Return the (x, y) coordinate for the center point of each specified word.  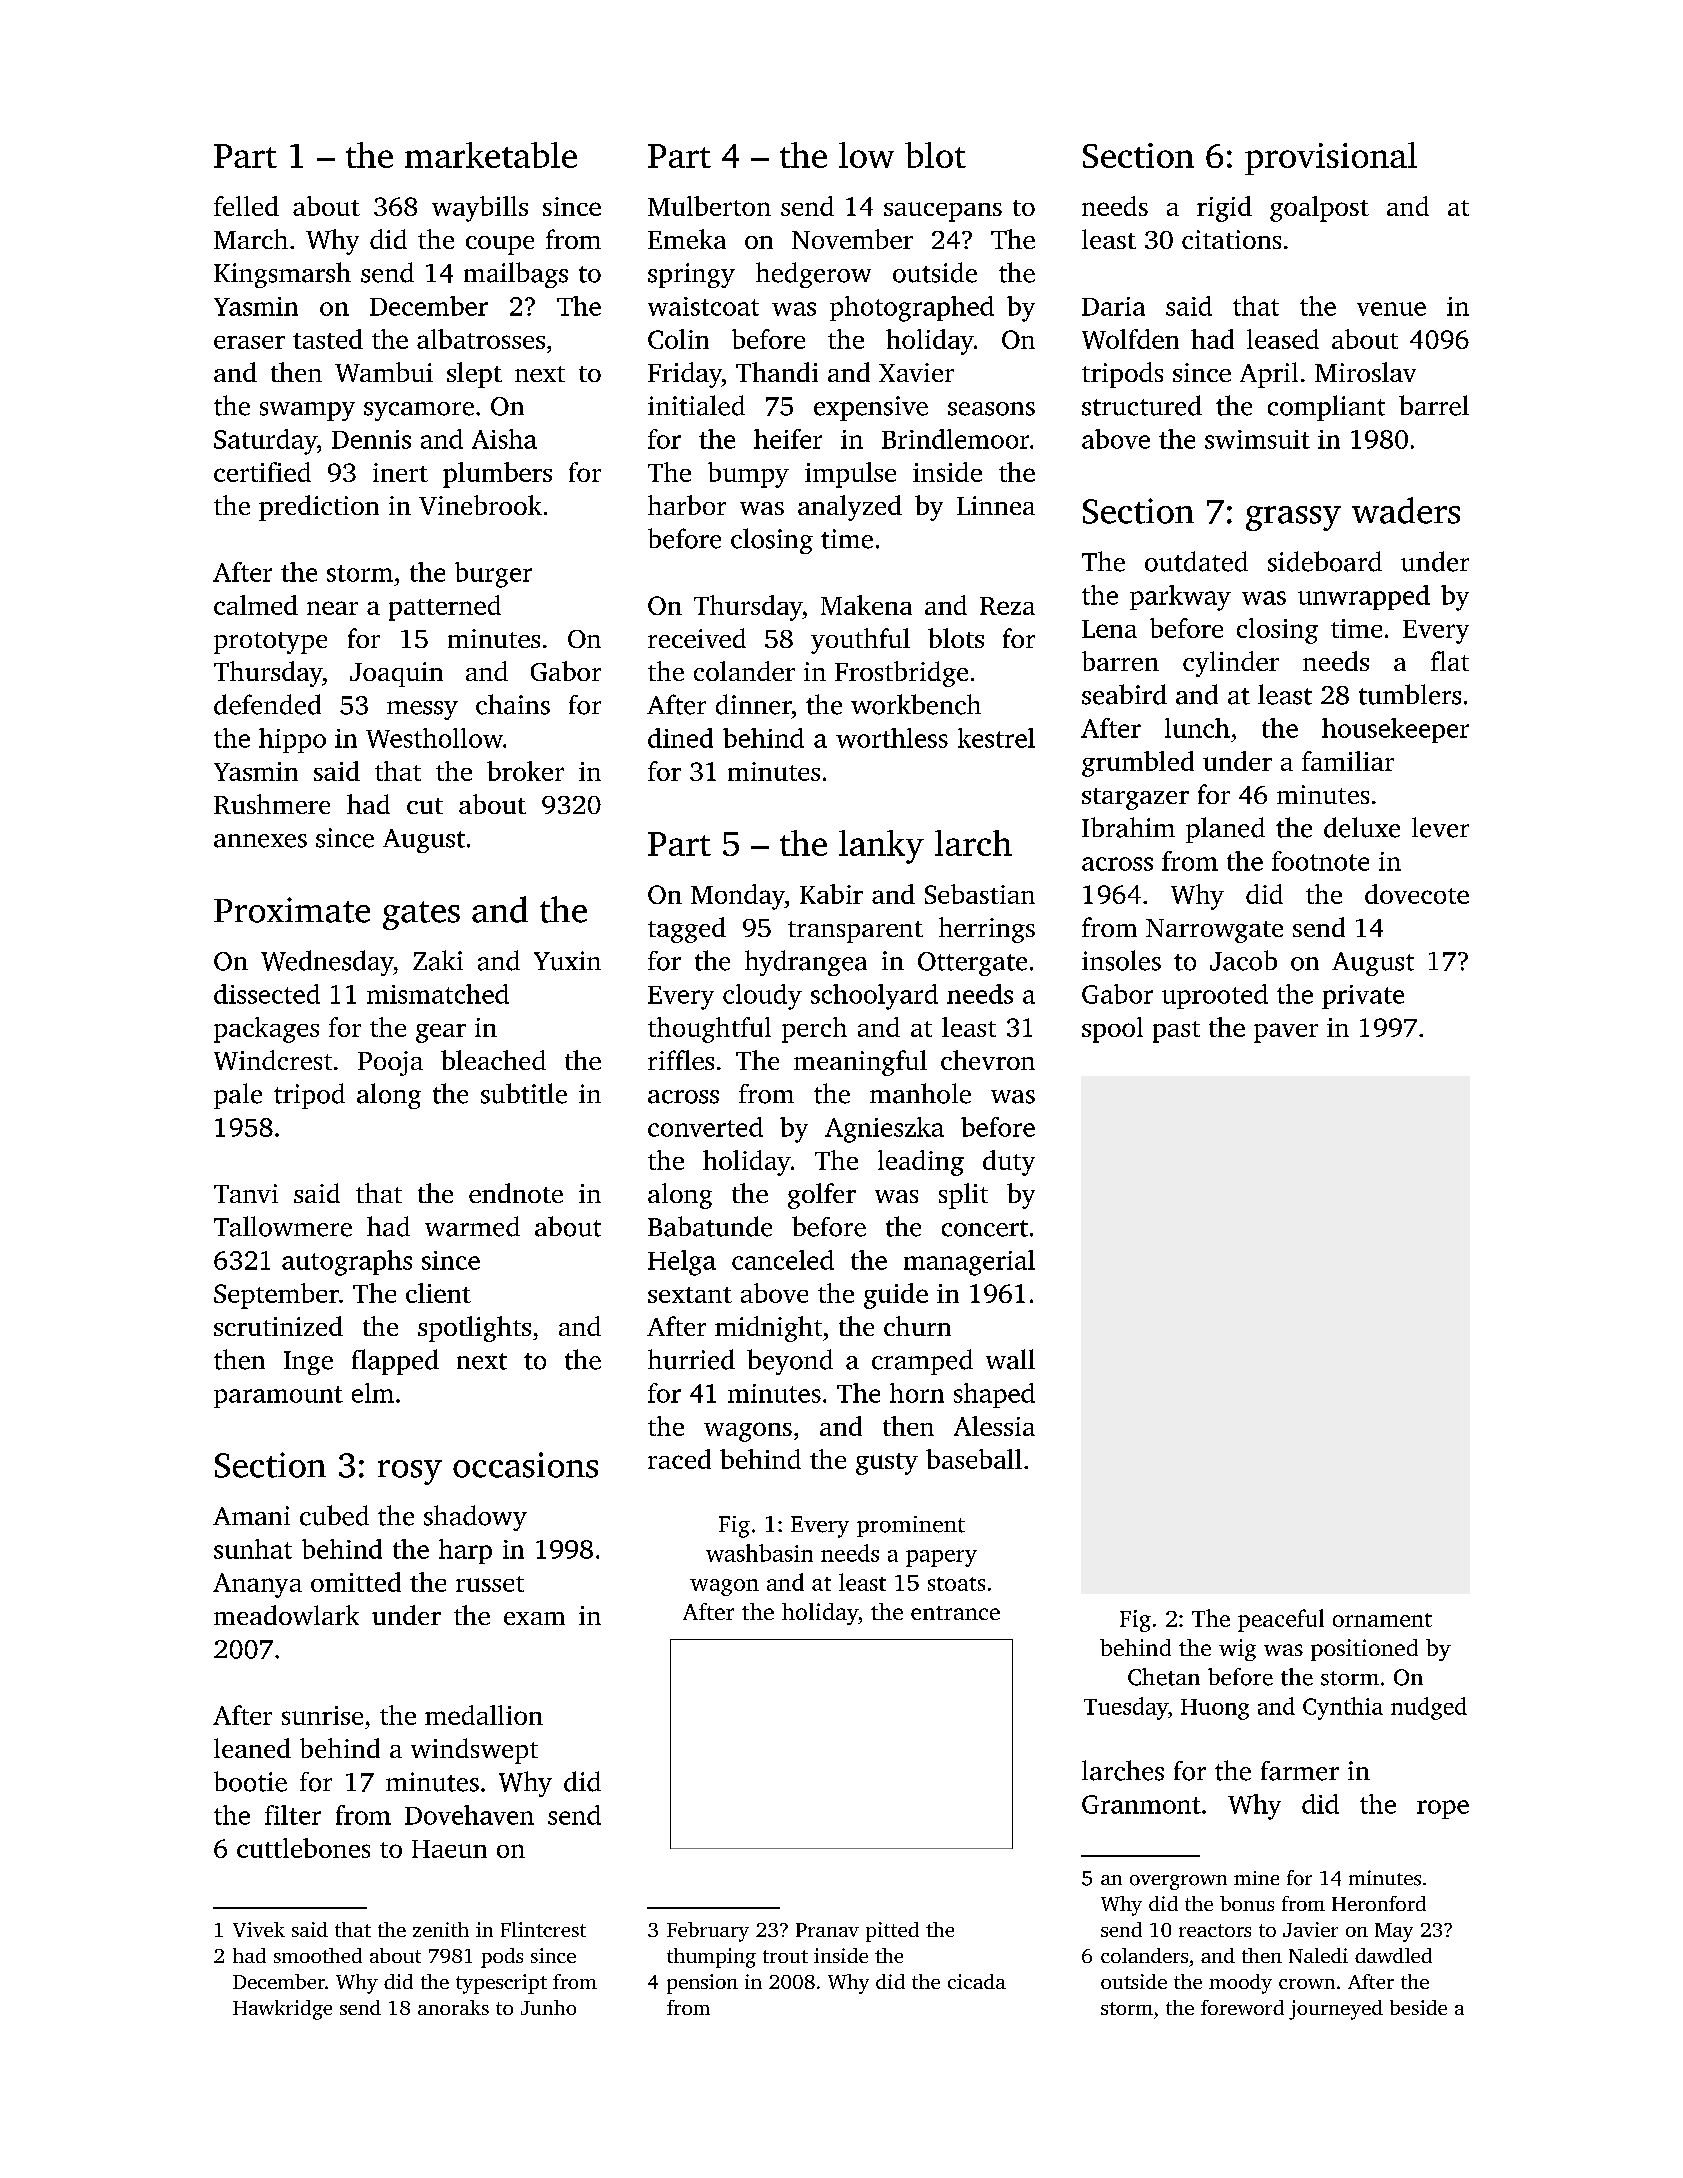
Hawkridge (282, 2010)
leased (1283, 339)
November (852, 239)
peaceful (1281, 1620)
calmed (256, 605)
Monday (738, 897)
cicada (977, 1981)
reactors (1215, 1930)
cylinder (1231, 664)
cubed (334, 1515)
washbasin (759, 1553)
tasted (328, 339)
